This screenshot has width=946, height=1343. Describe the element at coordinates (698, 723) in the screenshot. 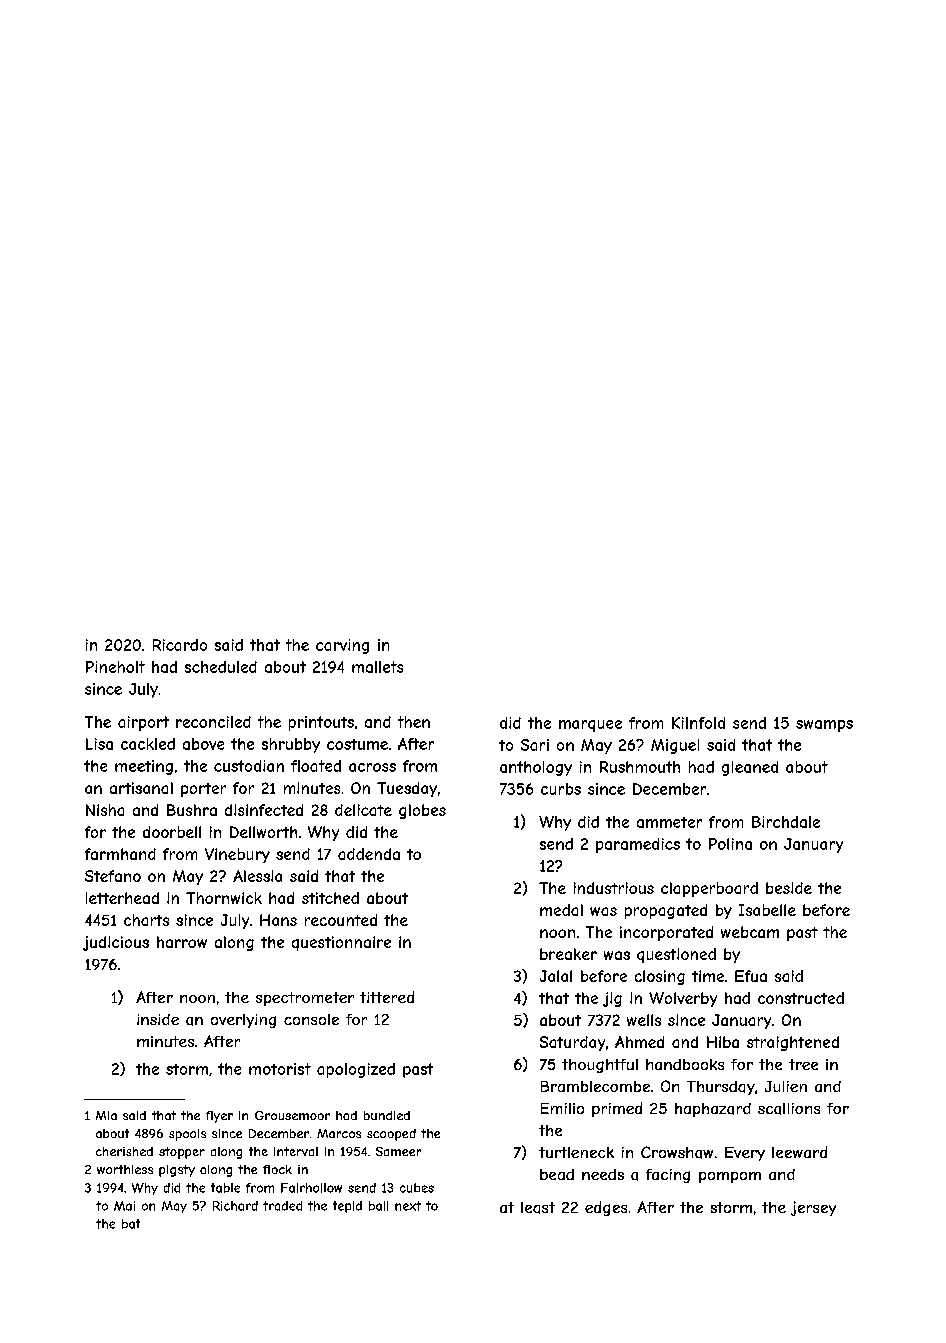

I see `Kilnfold` at that location.
